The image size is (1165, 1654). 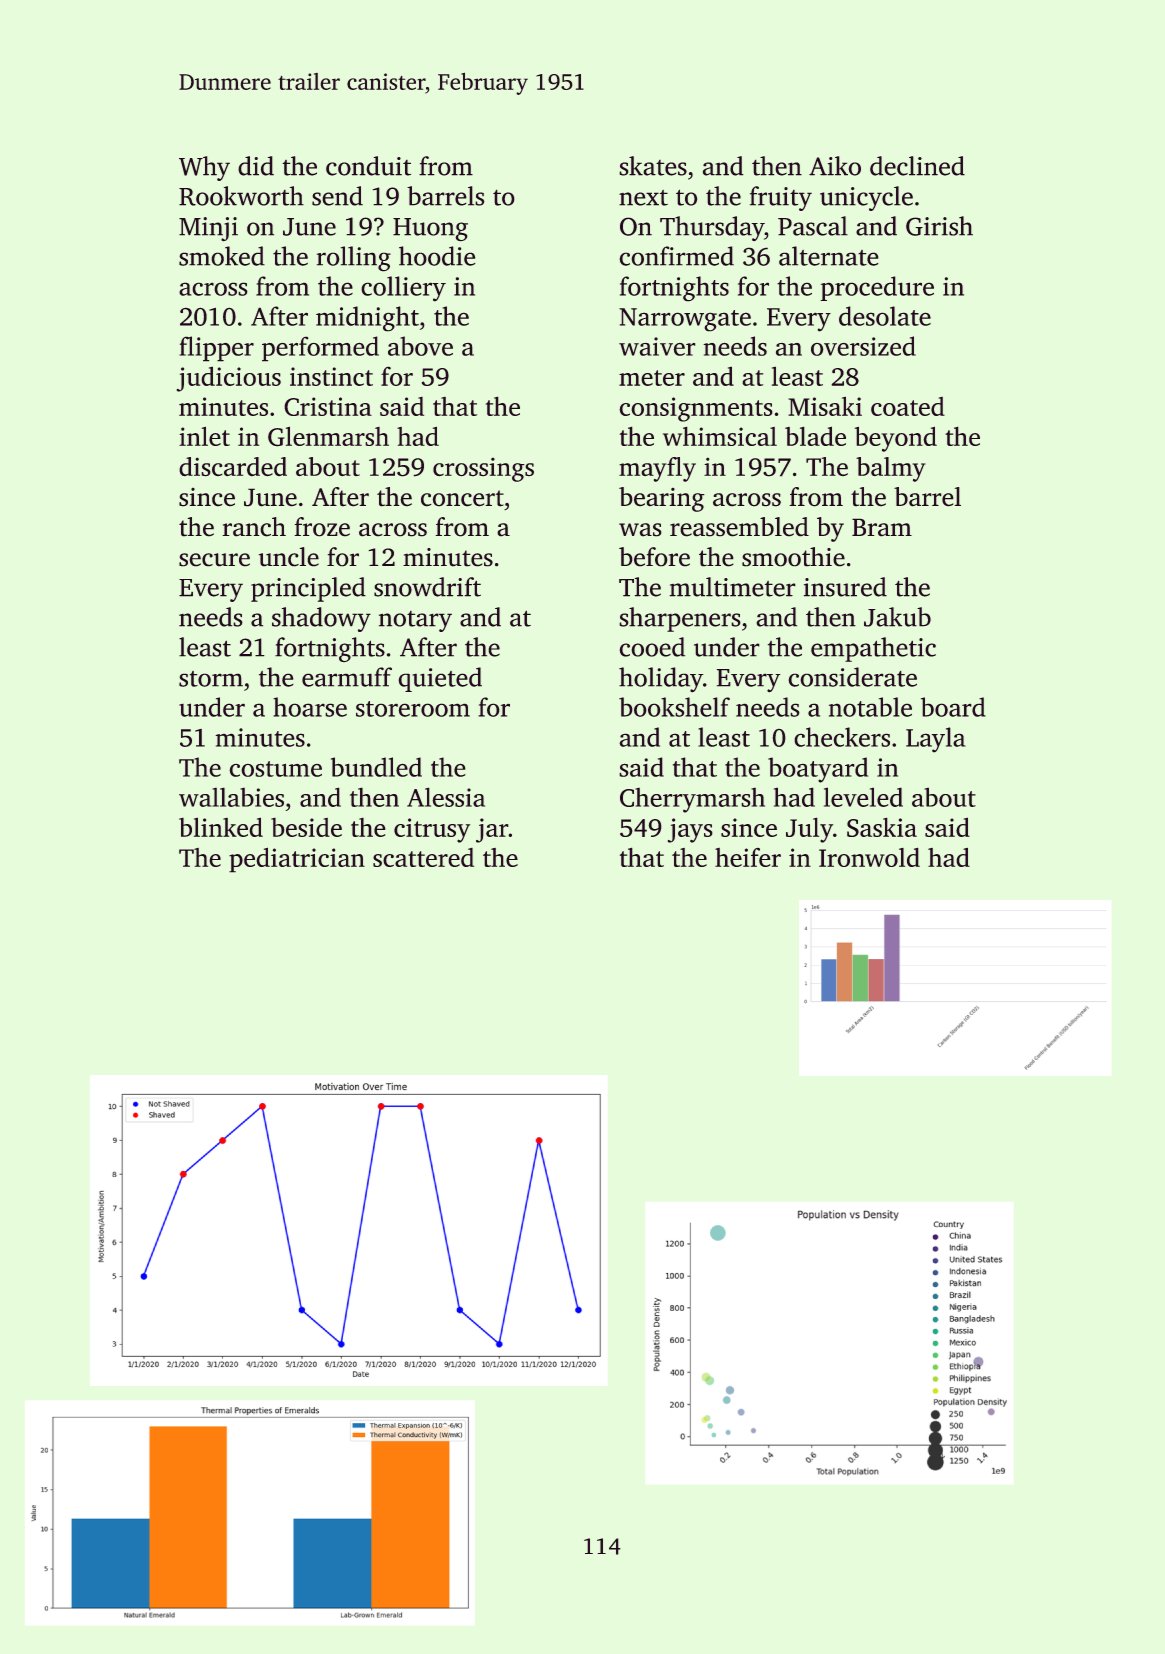 I want to click on insured, so click(x=845, y=587).
